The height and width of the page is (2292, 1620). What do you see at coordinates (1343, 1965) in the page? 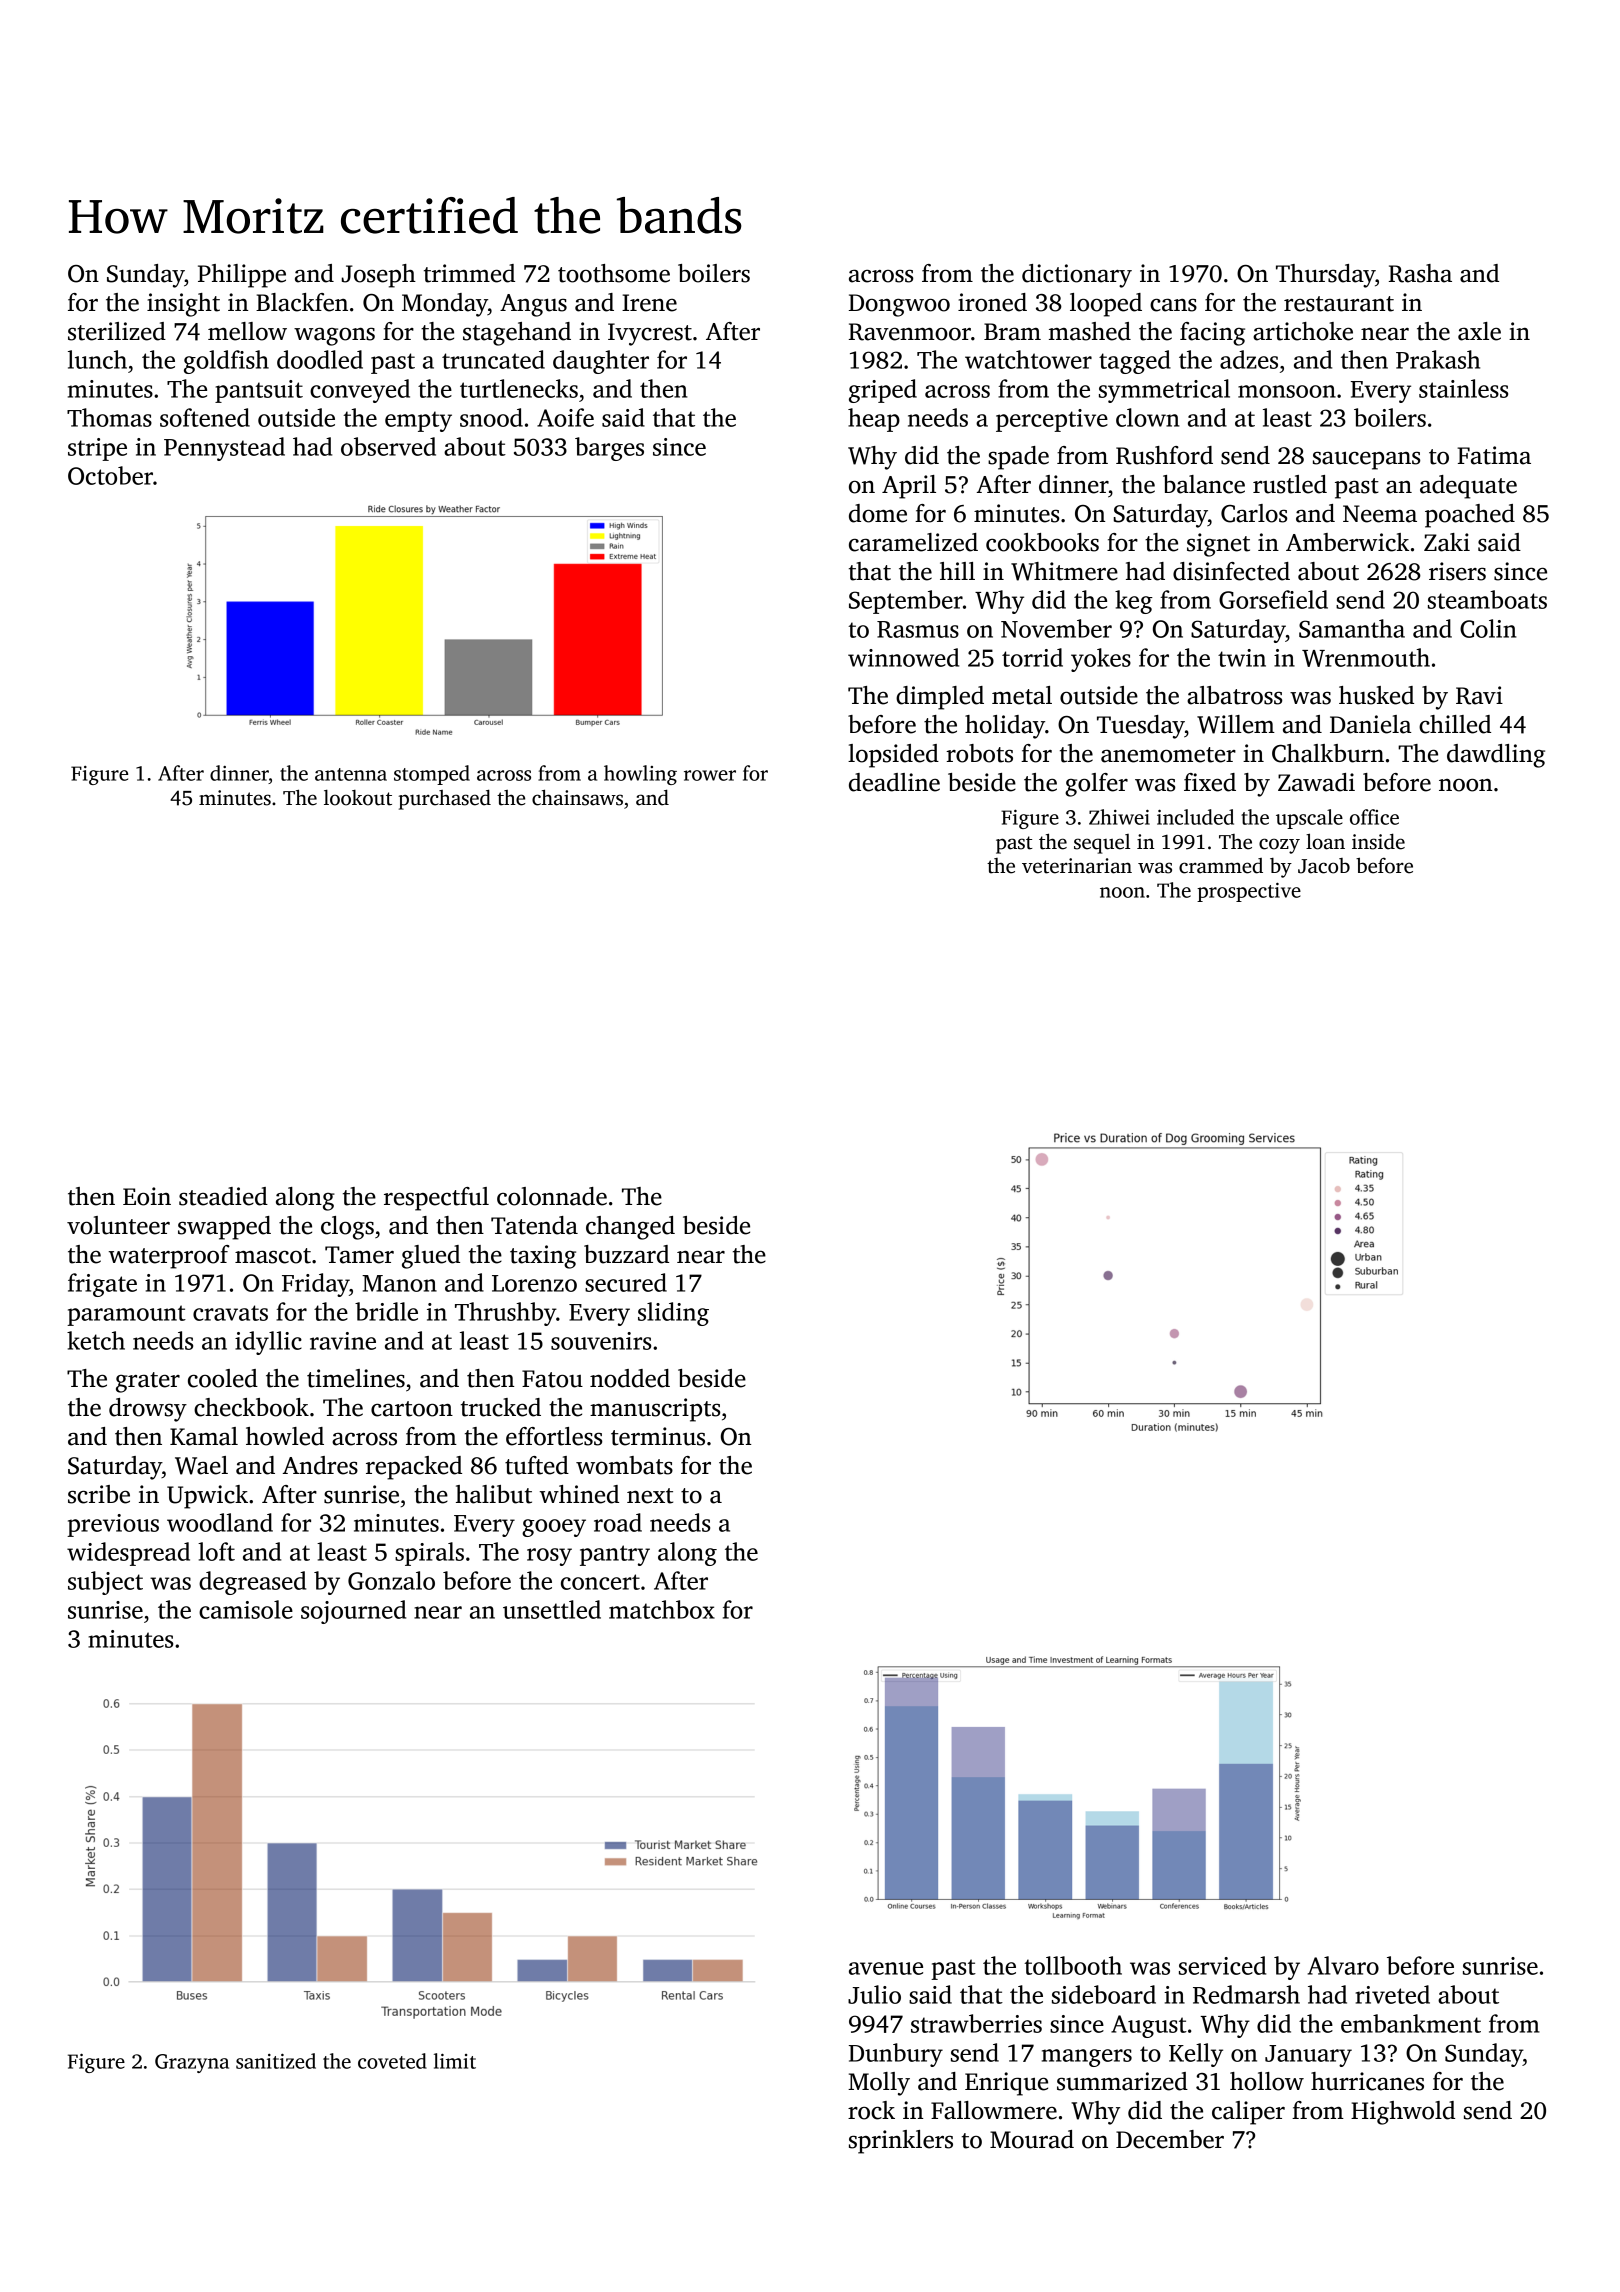
I see `Alvaro` at bounding box center [1343, 1965].
